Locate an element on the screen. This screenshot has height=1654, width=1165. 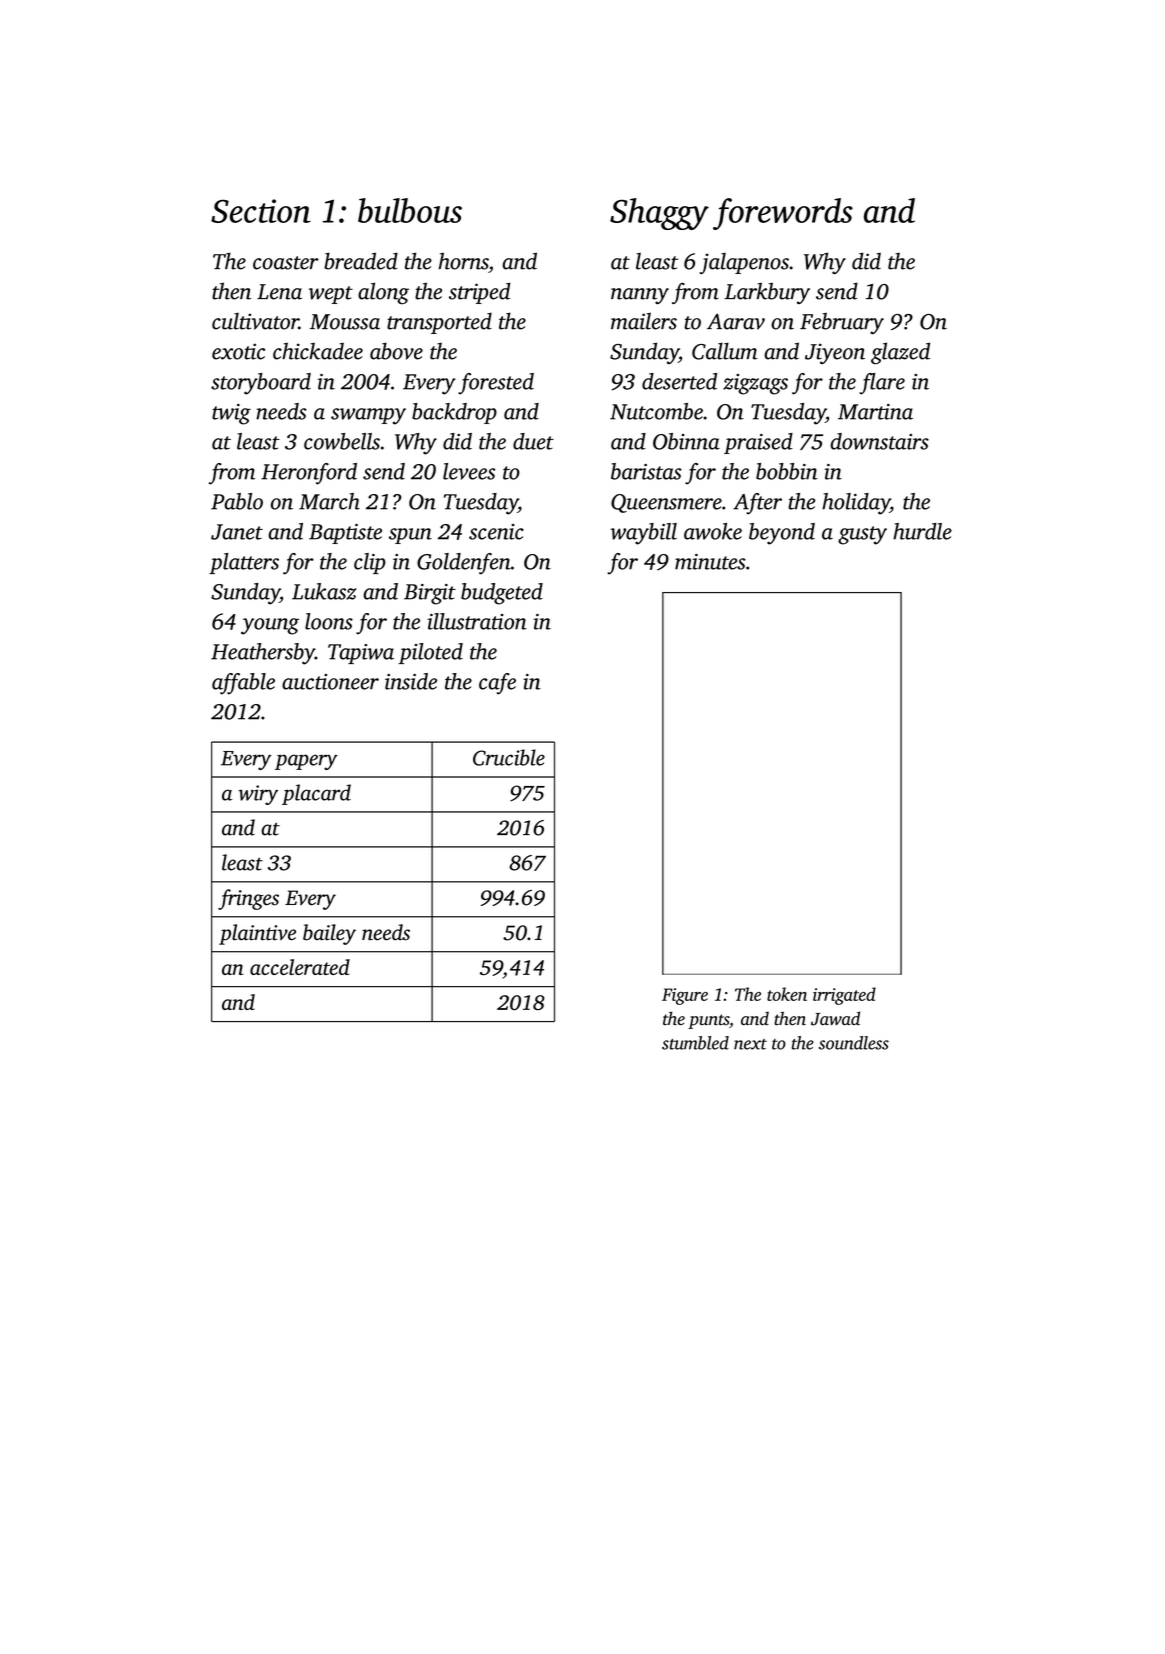
forewords is located at coordinates (783, 214).
